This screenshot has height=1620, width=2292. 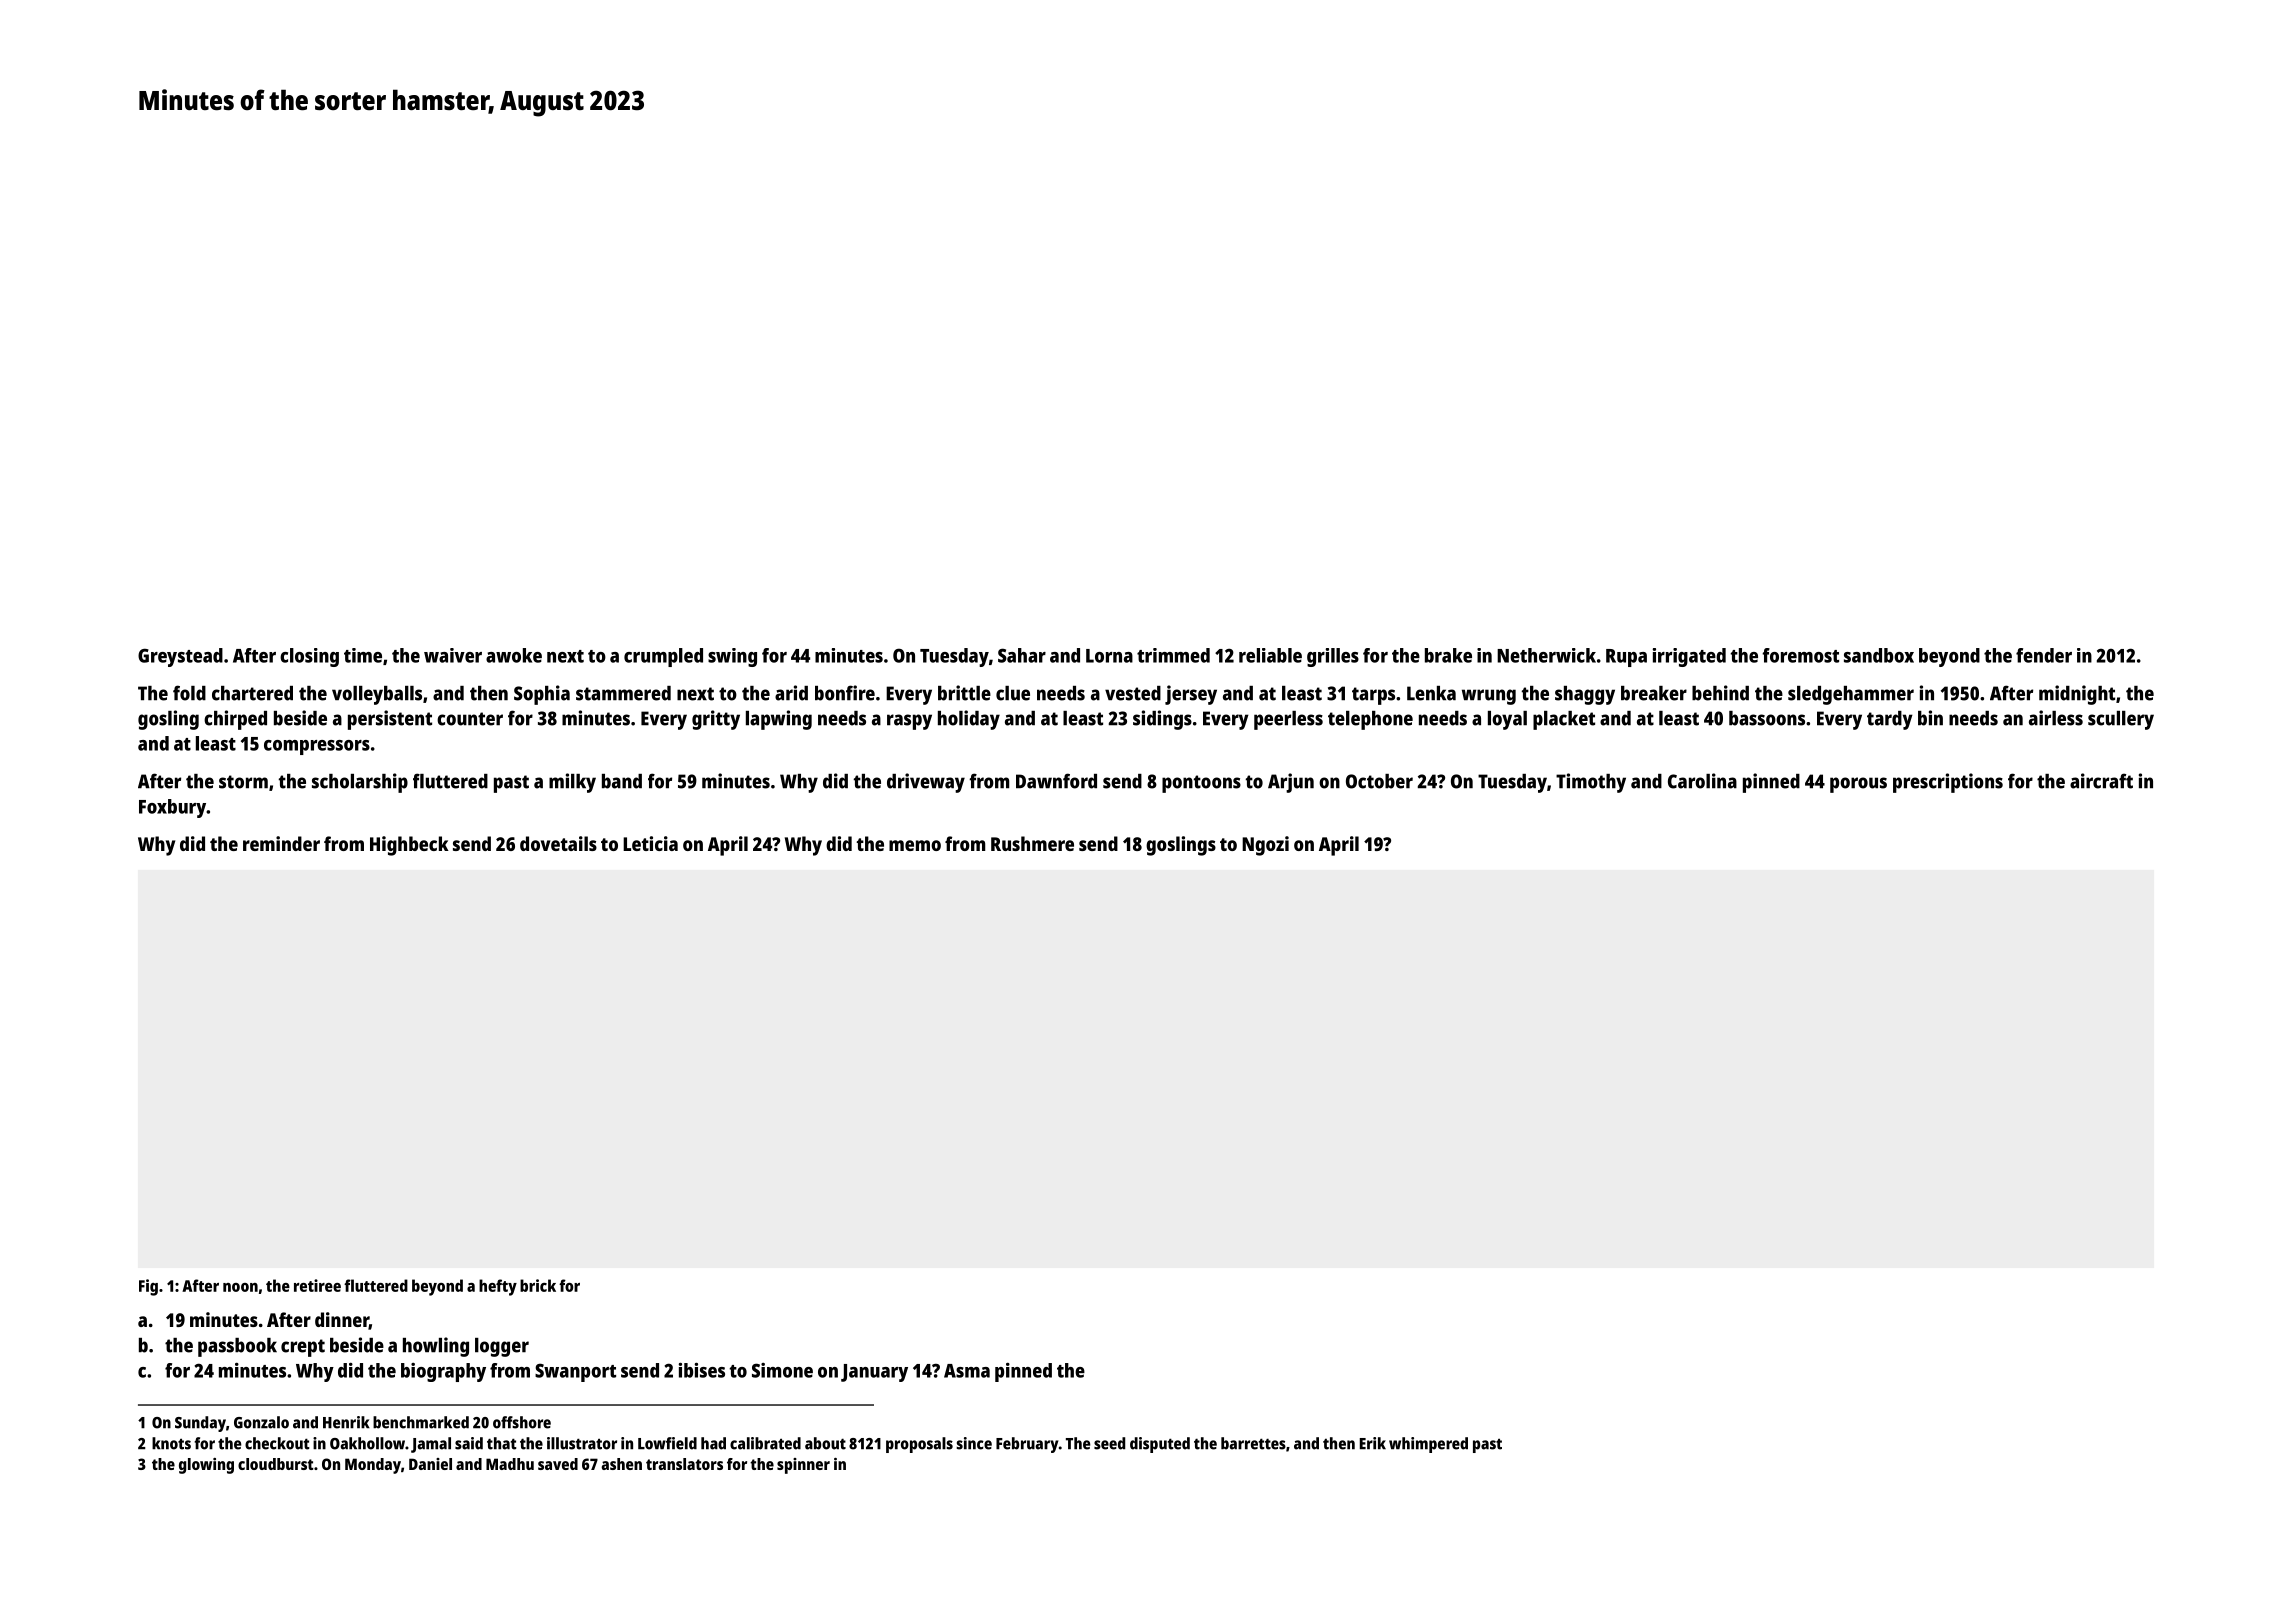 What do you see at coordinates (317, 747) in the screenshot?
I see `compressors` at bounding box center [317, 747].
